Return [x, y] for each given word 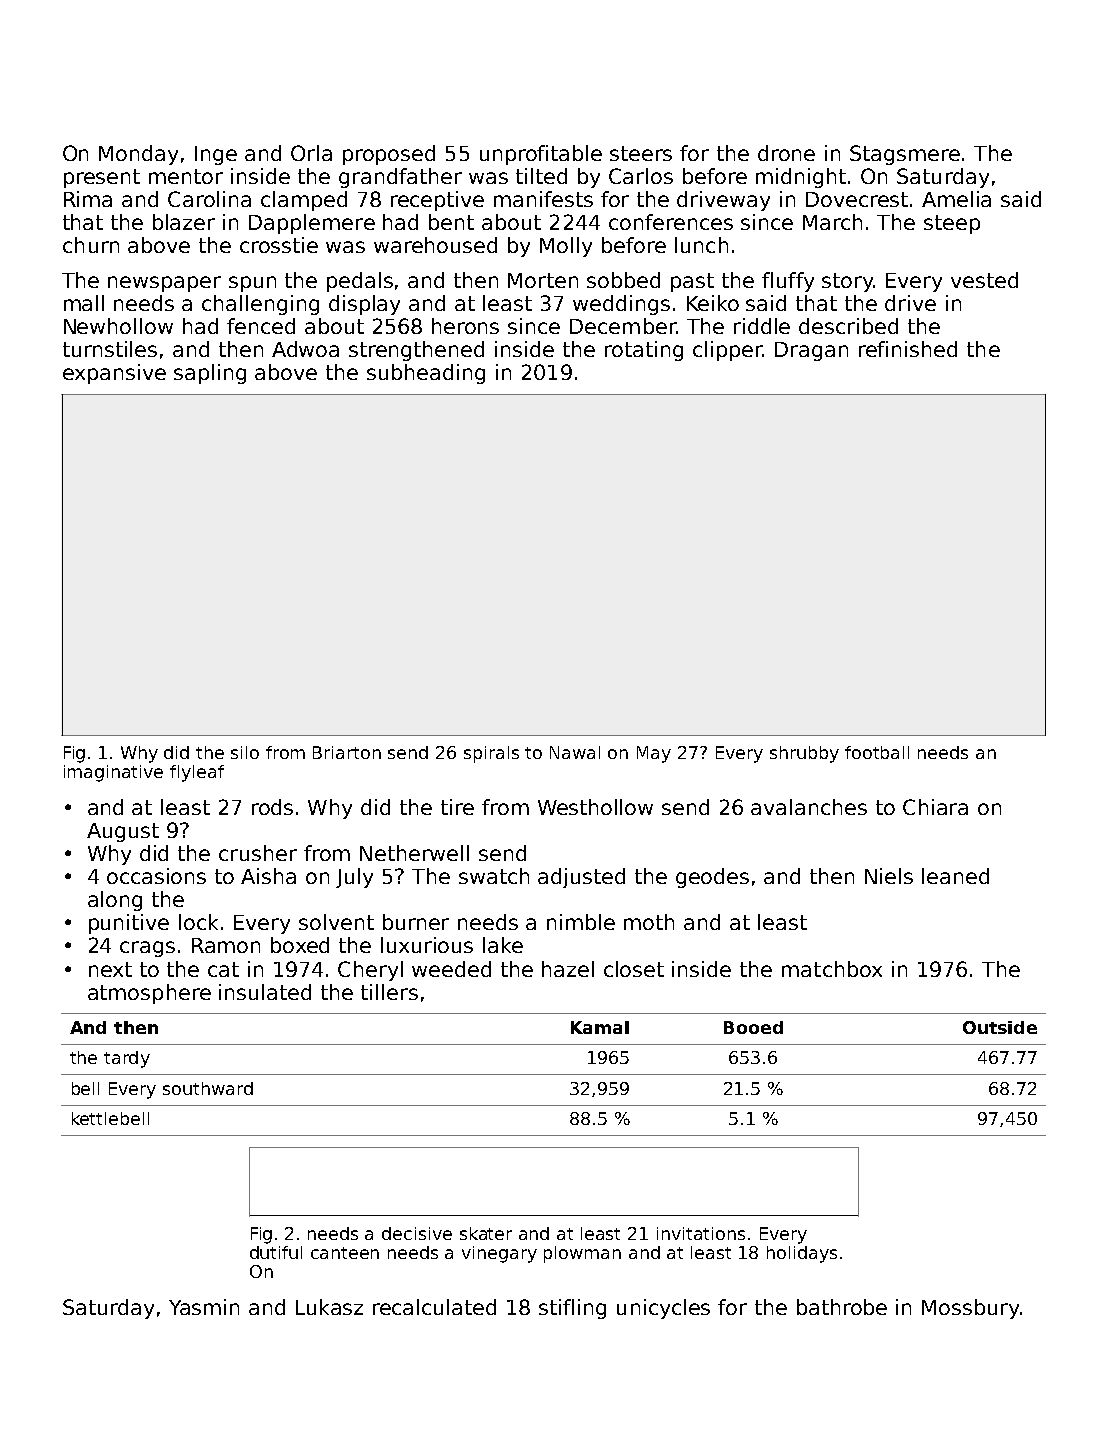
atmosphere [149, 994]
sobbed [623, 280]
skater [486, 1233]
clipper [727, 351]
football [877, 752]
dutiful [276, 1252]
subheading [426, 374]
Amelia [956, 199]
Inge [216, 155]
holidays [802, 1254]
